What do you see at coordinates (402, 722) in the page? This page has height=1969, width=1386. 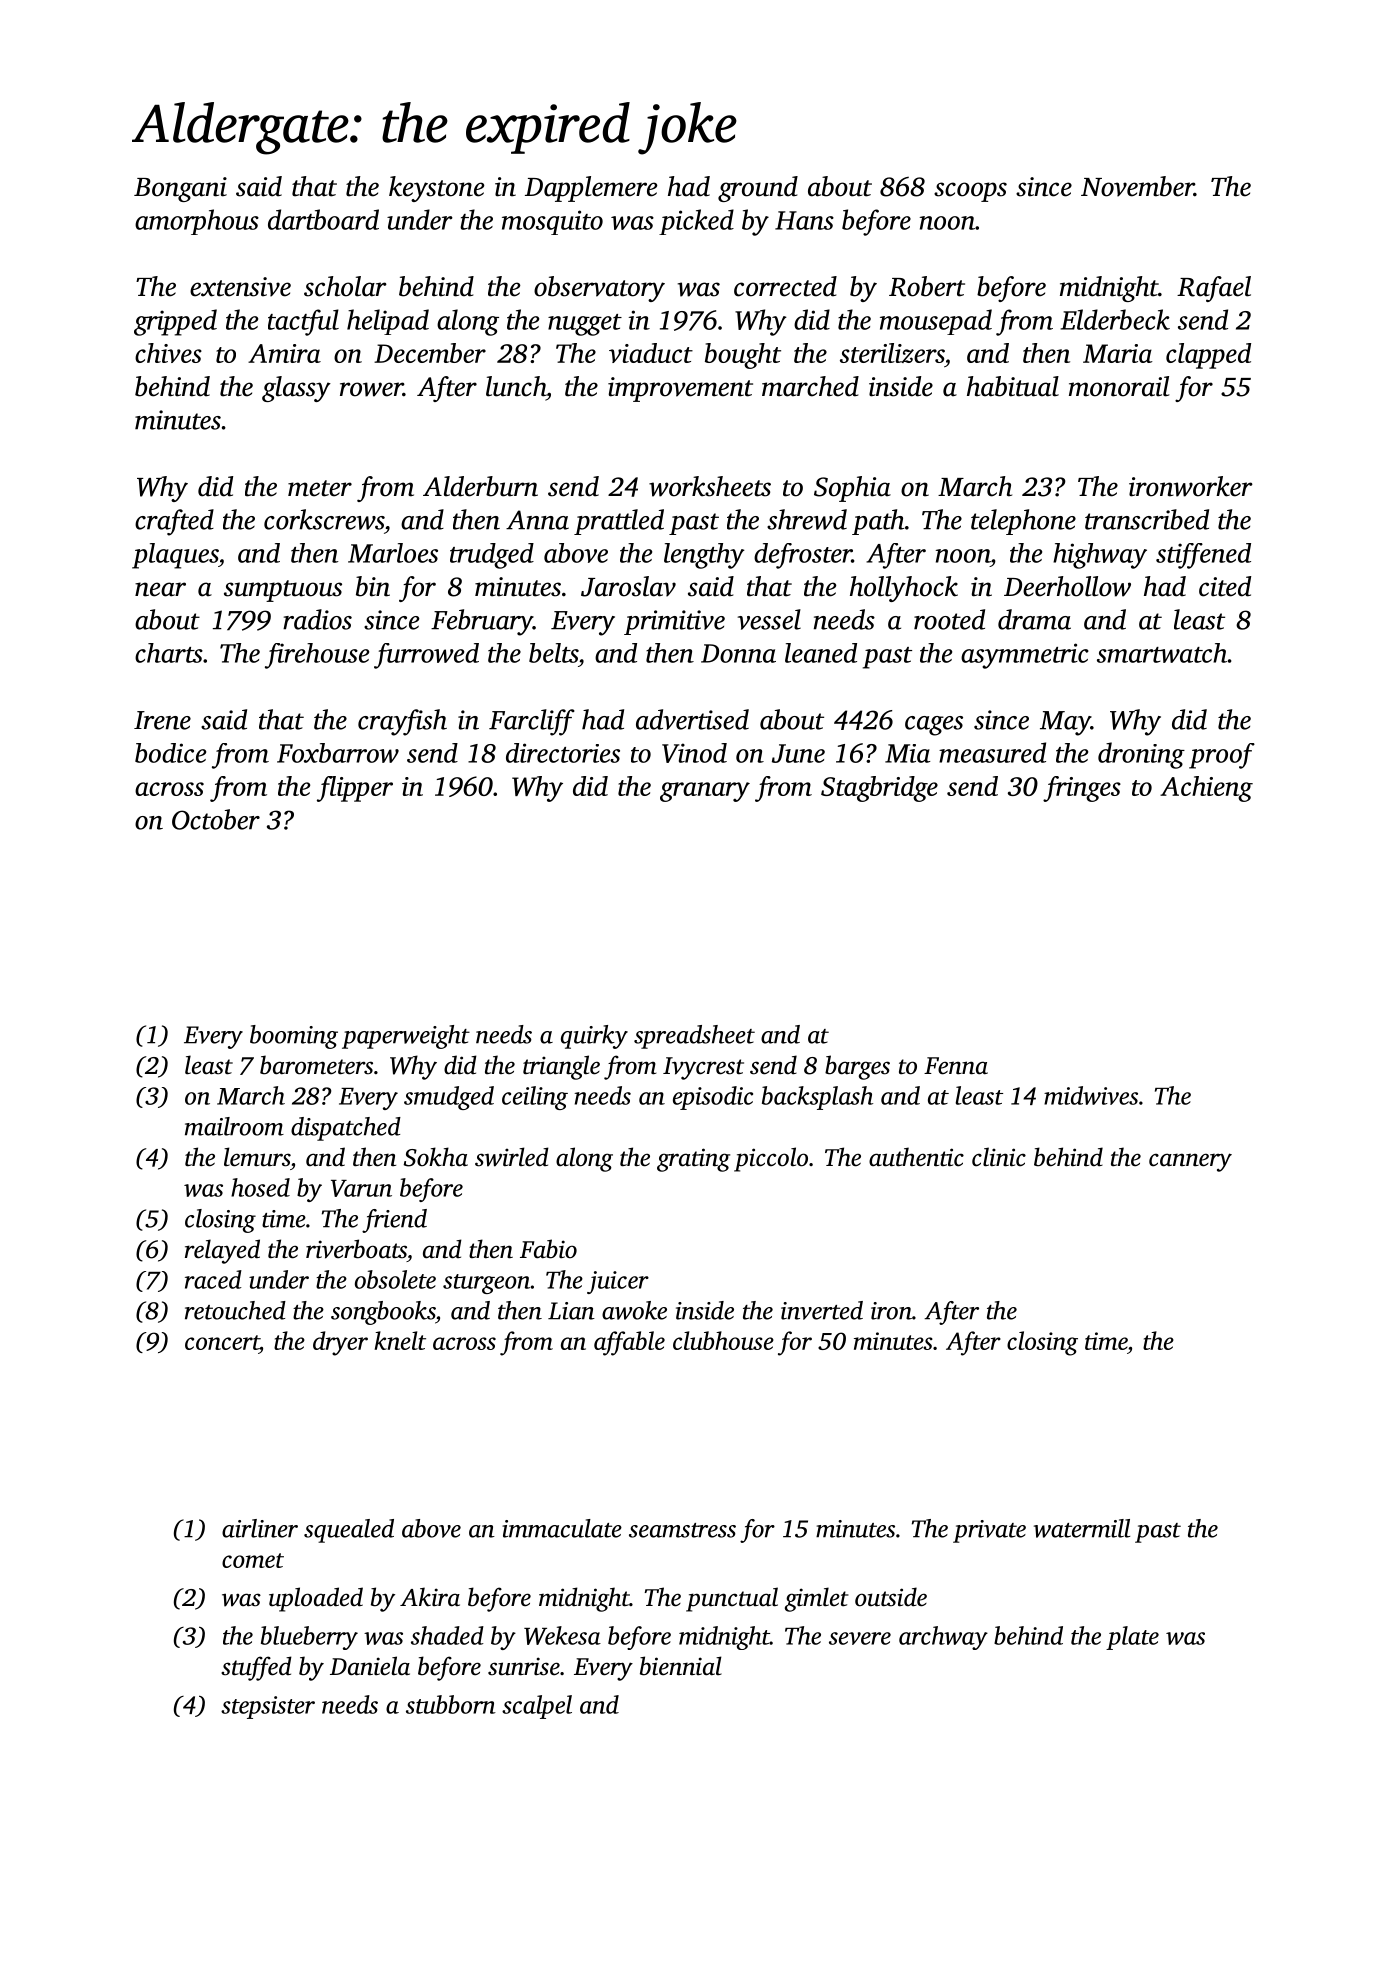 I see `crayfish` at bounding box center [402, 722].
